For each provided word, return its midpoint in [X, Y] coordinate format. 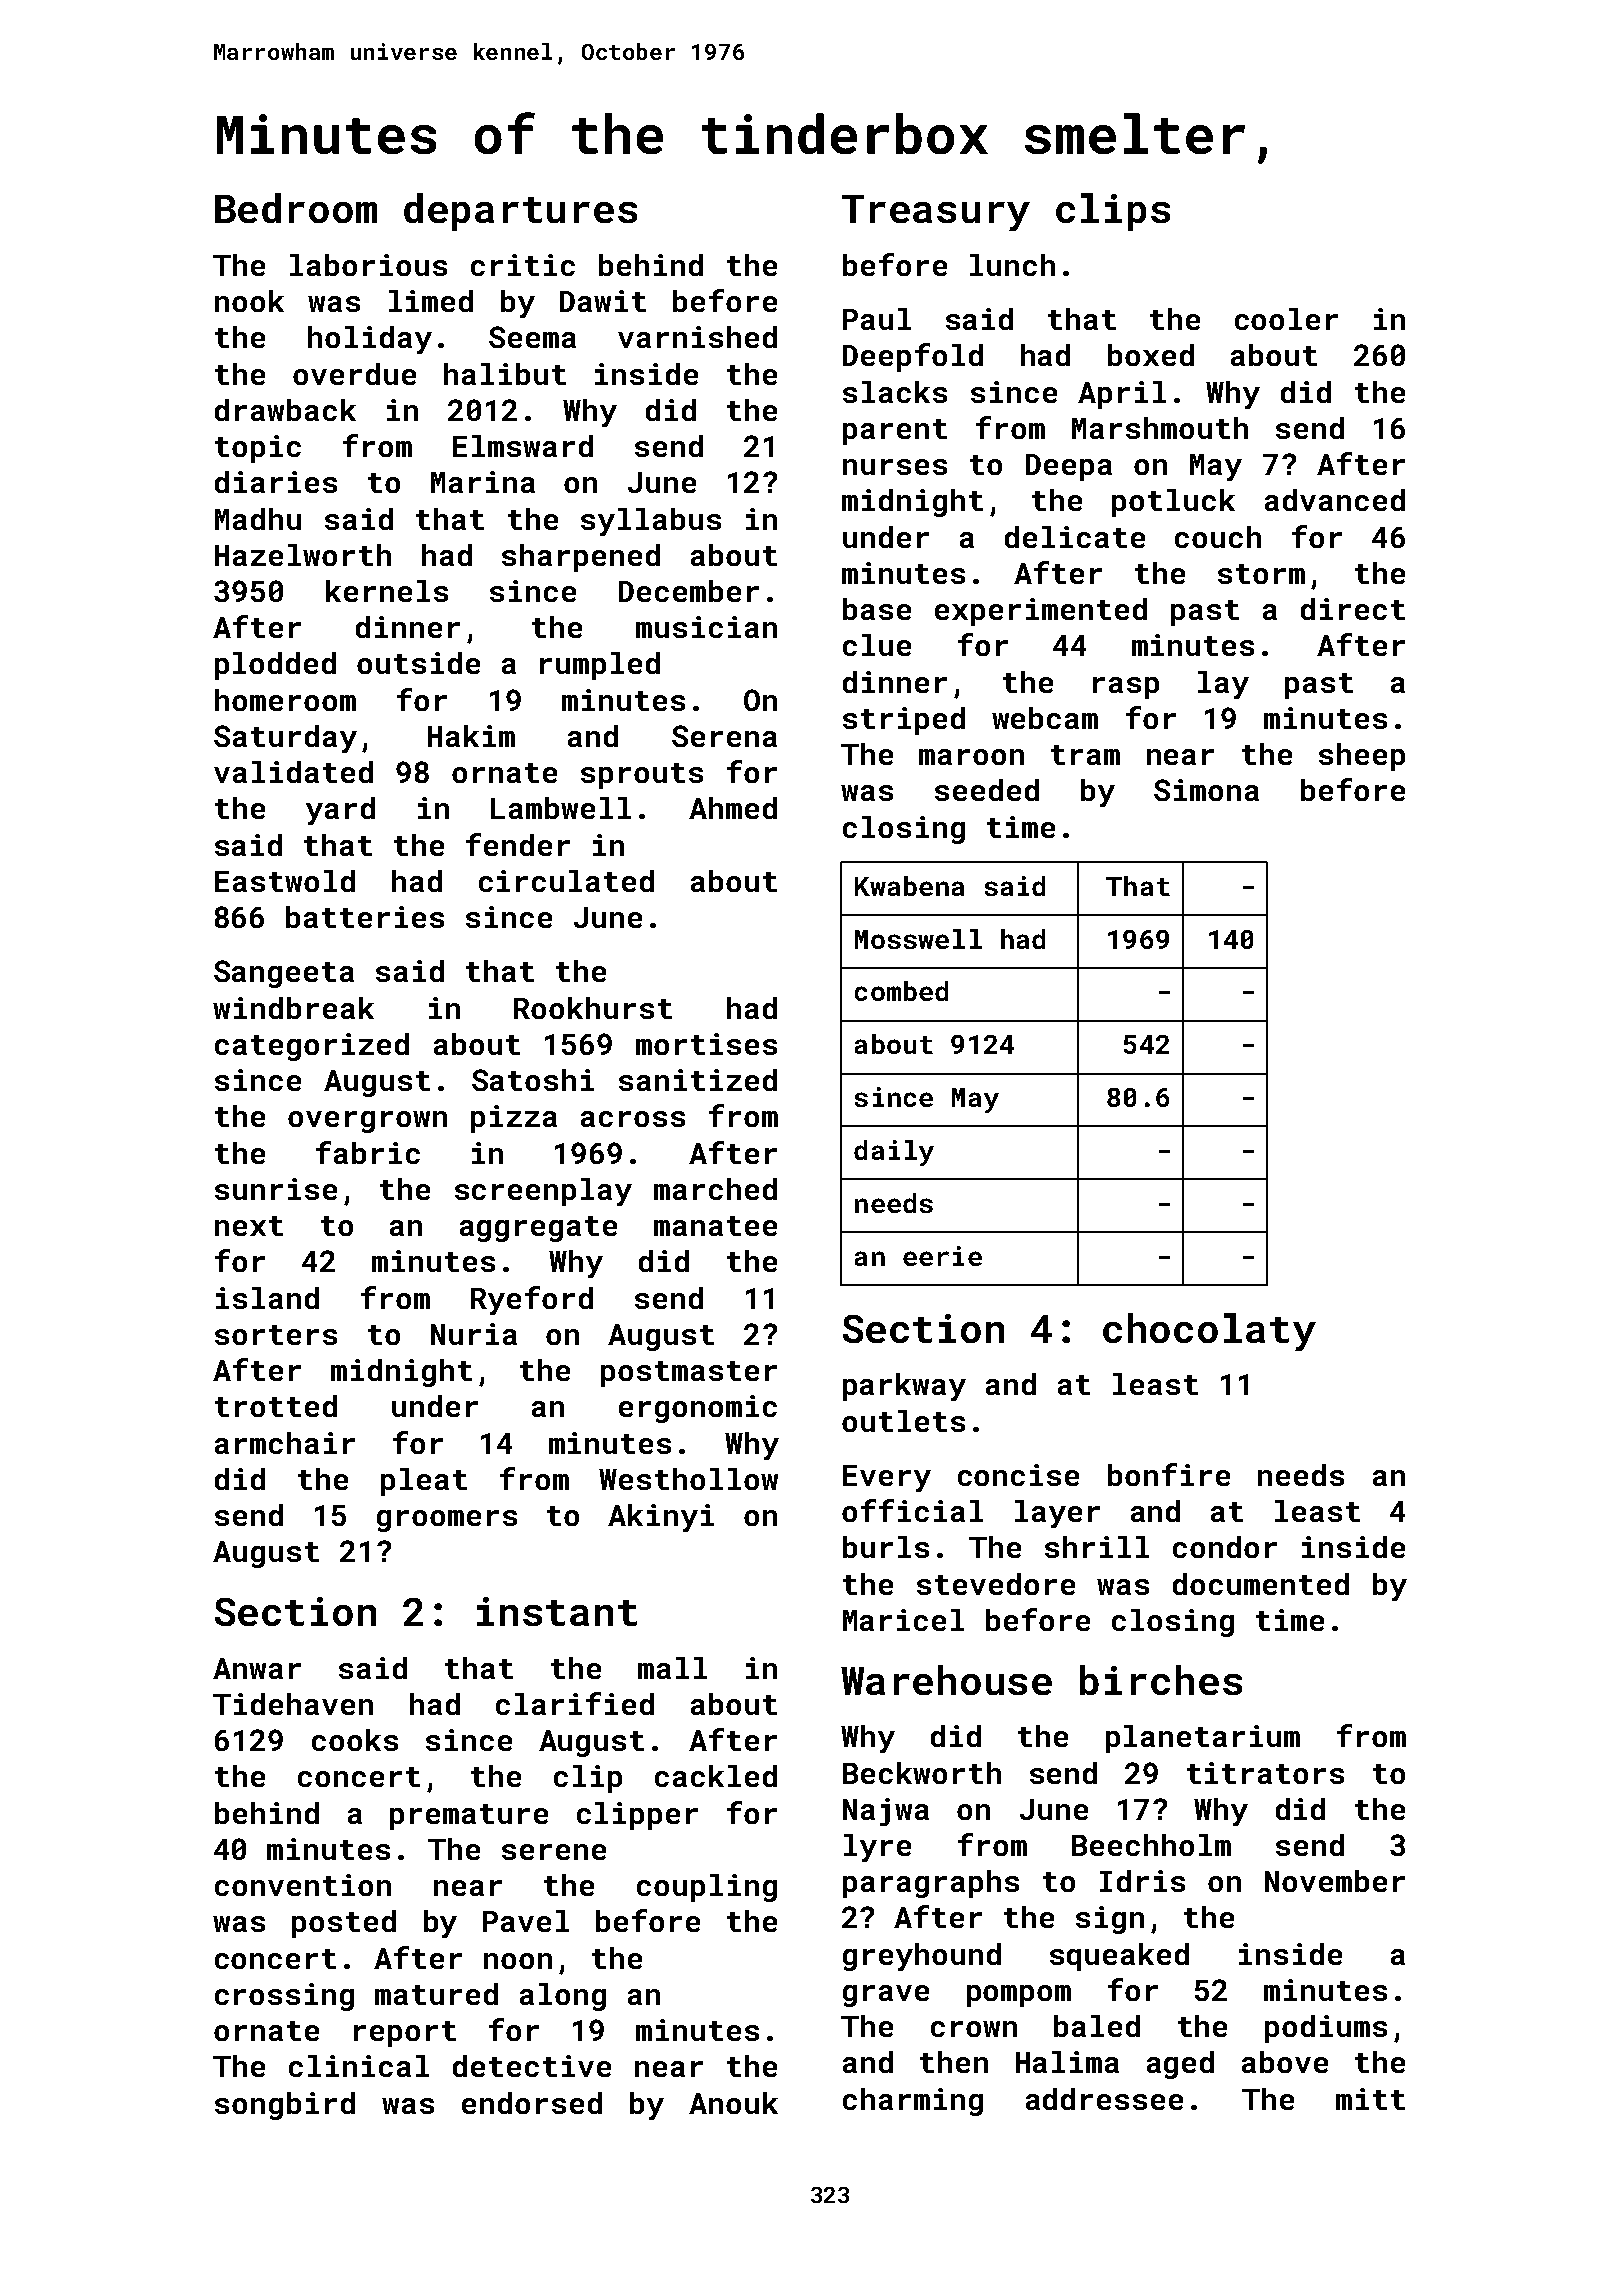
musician [706, 627]
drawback [285, 410]
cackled [716, 1776]
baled [1097, 2026]
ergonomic [698, 1409]
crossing [284, 1997]
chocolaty [1209, 1332]
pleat [424, 1482]
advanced [1335, 500]
